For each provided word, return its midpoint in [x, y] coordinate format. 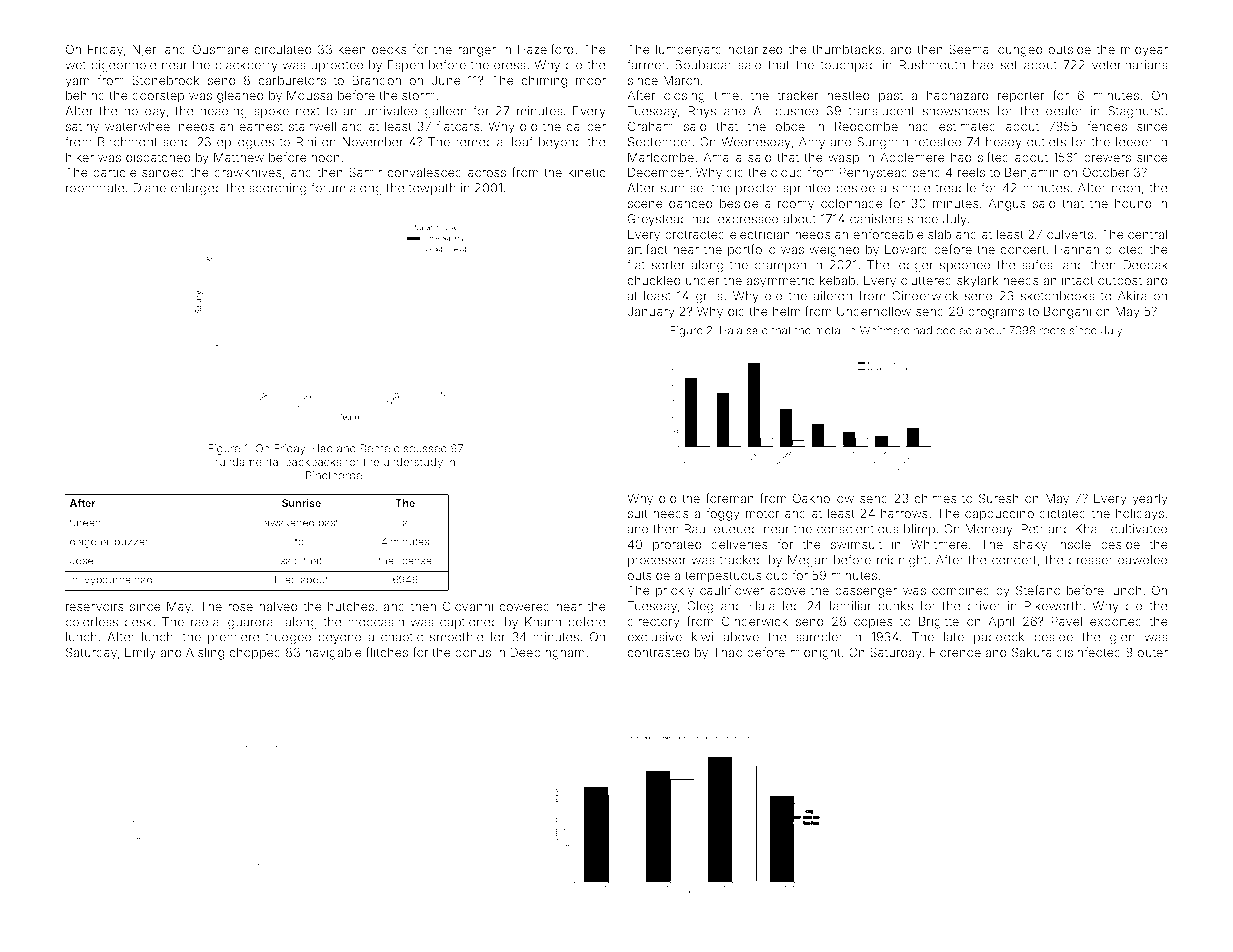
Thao [728, 652]
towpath [432, 189]
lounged [1018, 50]
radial [206, 622]
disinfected [1088, 652]
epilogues [245, 143]
